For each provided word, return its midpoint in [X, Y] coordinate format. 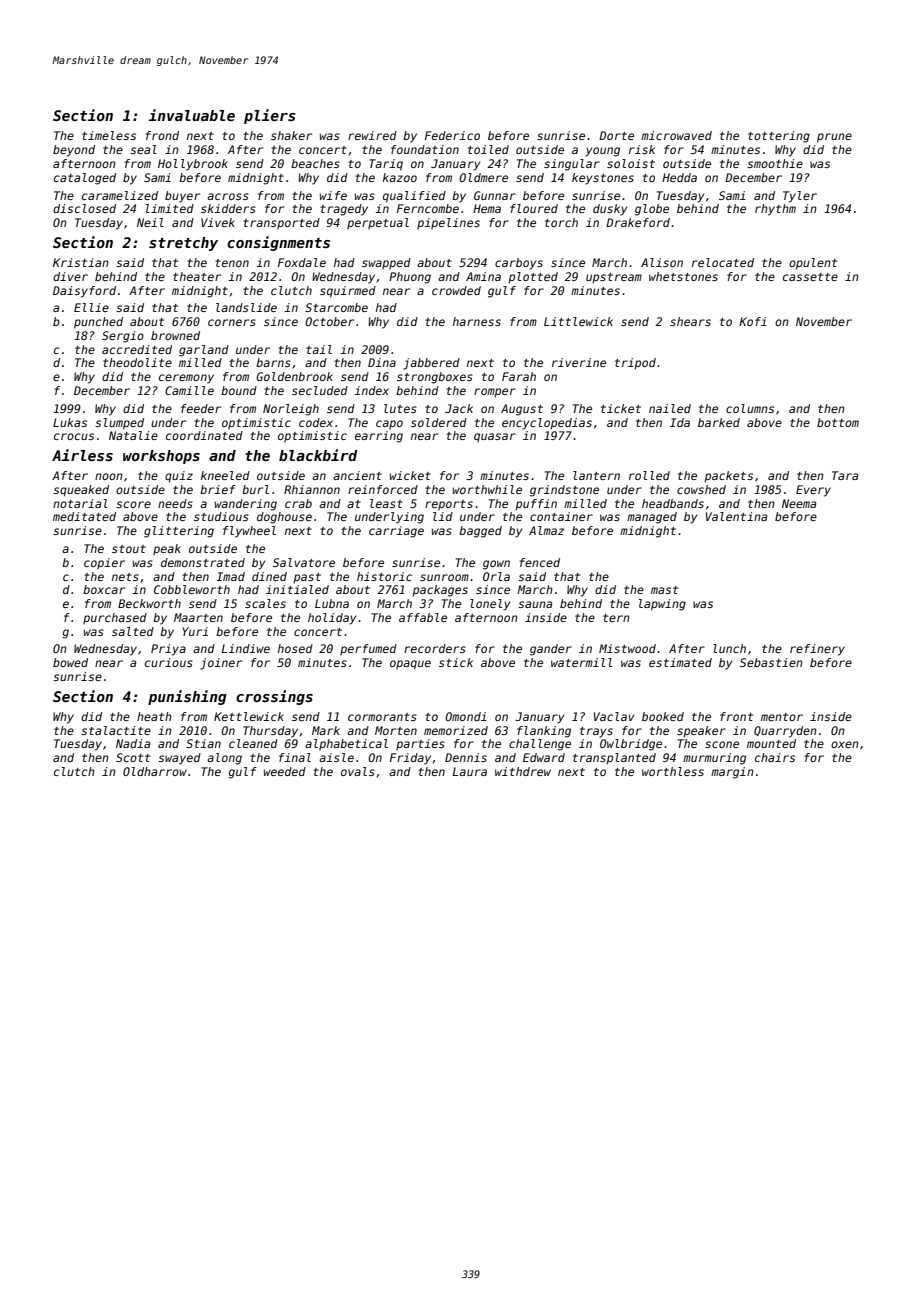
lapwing [662, 605]
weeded [285, 771]
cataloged [85, 179]
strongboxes [435, 378]
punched [98, 323]
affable [423, 617]
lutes [400, 408]
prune [834, 138]
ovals [358, 771]
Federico [452, 135]
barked [719, 422]
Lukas [70, 422]
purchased [115, 619]
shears [690, 321]
